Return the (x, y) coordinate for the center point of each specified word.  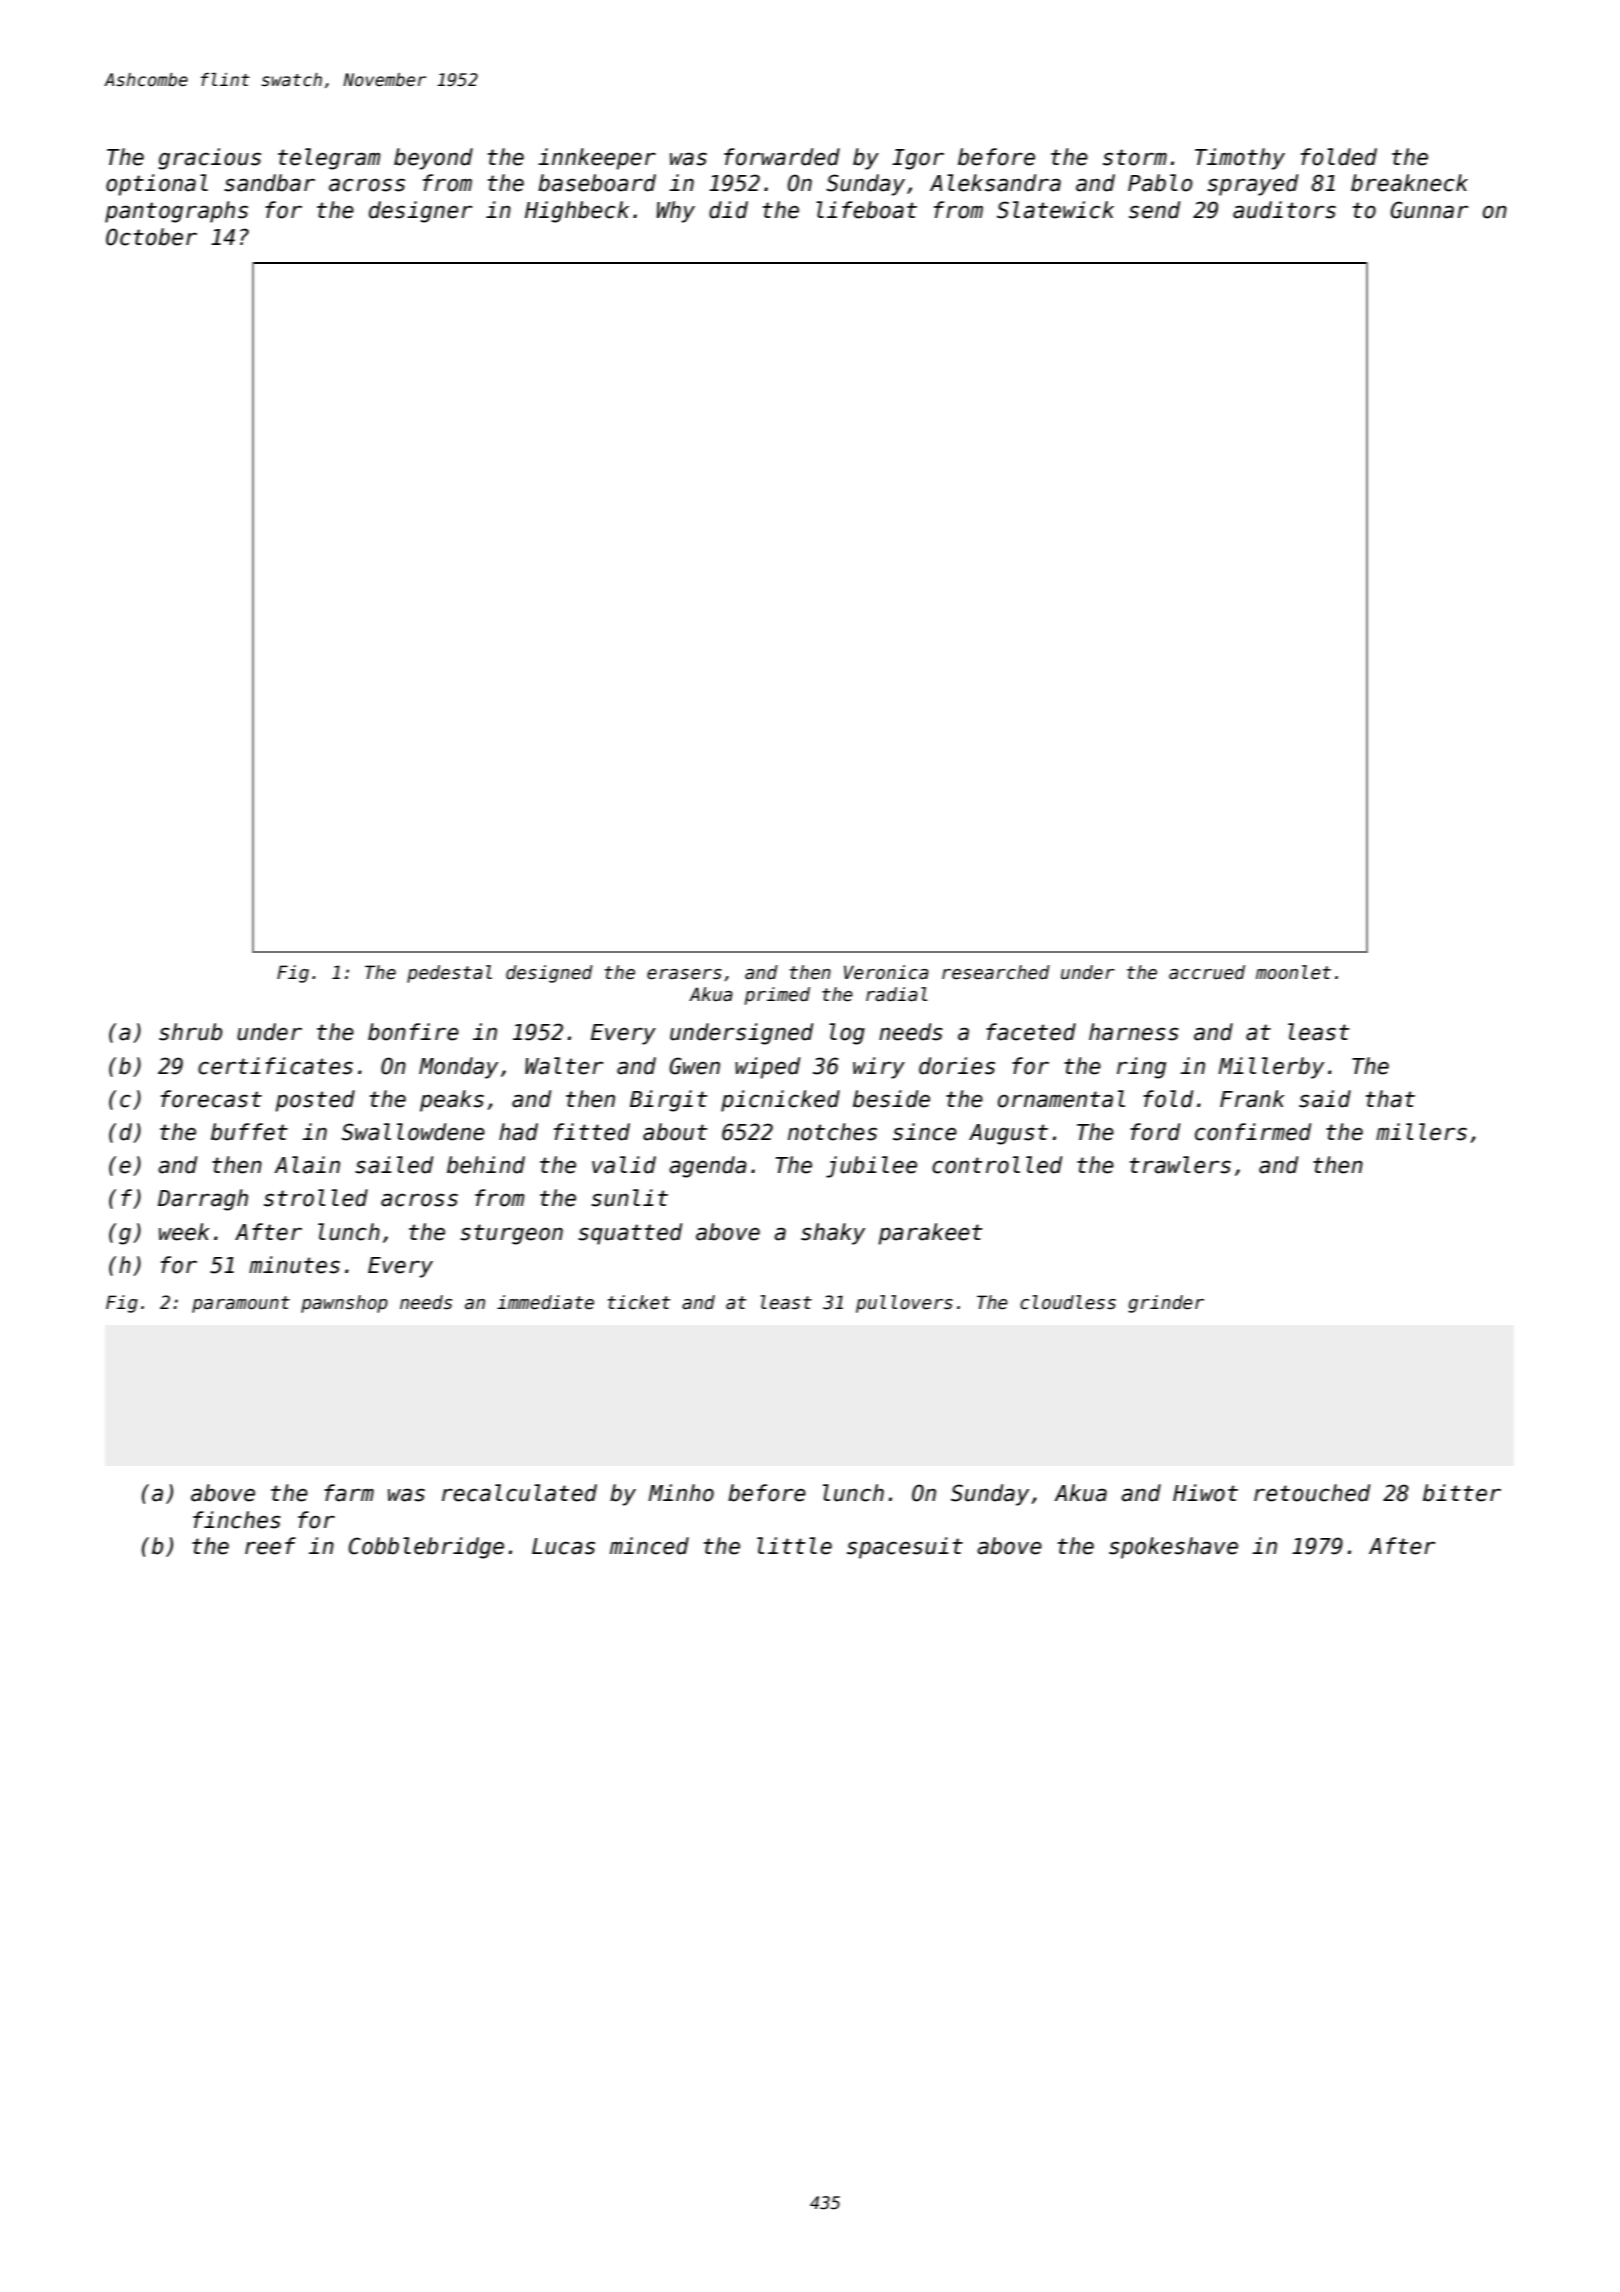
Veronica (886, 972)
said (1325, 1099)
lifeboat (866, 210)
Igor (918, 159)
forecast (211, 1099)
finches (237, 1520)
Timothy (1240, 159)
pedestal (449, 974)
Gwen (694, 1066)
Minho (681, 1493)
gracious (209, 159)
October (151, 237)
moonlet (1293, 972)
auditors (1284, 210)
